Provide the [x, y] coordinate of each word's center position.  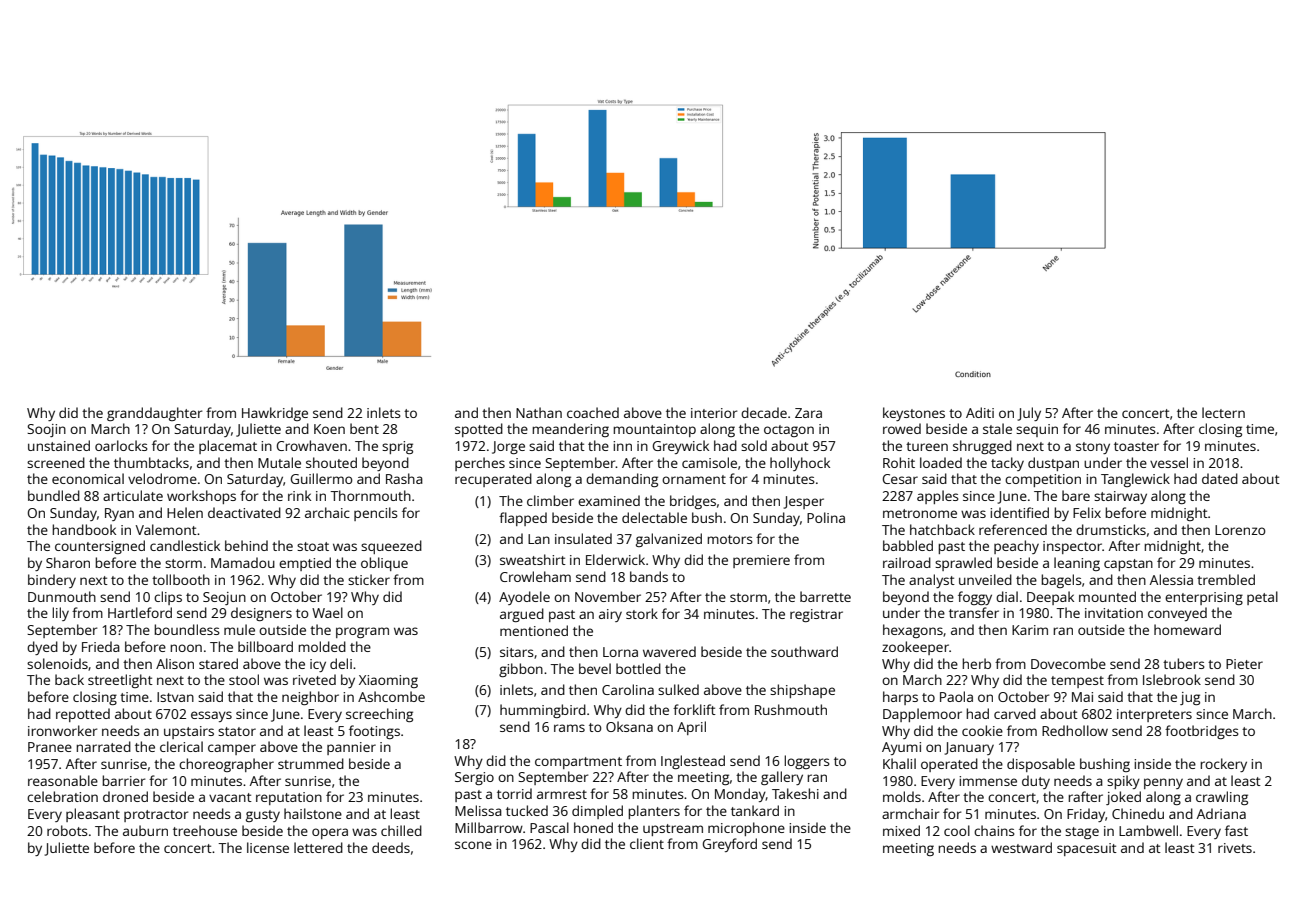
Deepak [1050, 598]
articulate [133, 495]
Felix [1087, 512]
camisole [709, 462]
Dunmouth [62, 596]
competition [1043, 480]
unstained [59, 445]
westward [1021, 847]
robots [67, 830]
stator [237, 731]
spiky [1123, 782]
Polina [826, 517]
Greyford [730, 845]
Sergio [474, 778]
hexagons [913, 631]
